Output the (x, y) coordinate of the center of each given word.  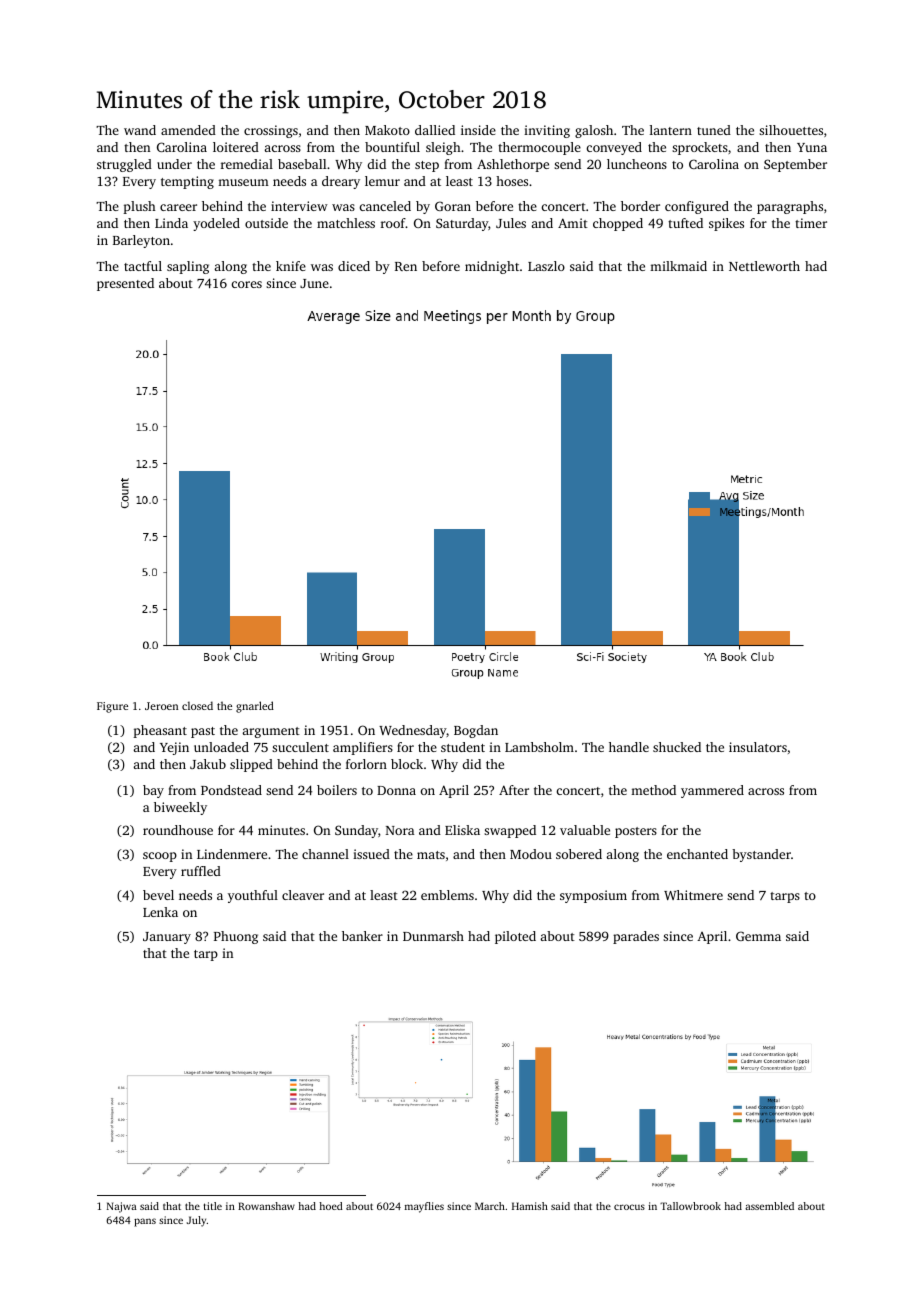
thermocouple (539, 148)
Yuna (812, 147)
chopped (618, 224)
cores (247, 284)
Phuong (236, 937)
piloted (515, 937)
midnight (492, 267)
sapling (188, 267)
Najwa (122, 1207)
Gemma (758, 936)
